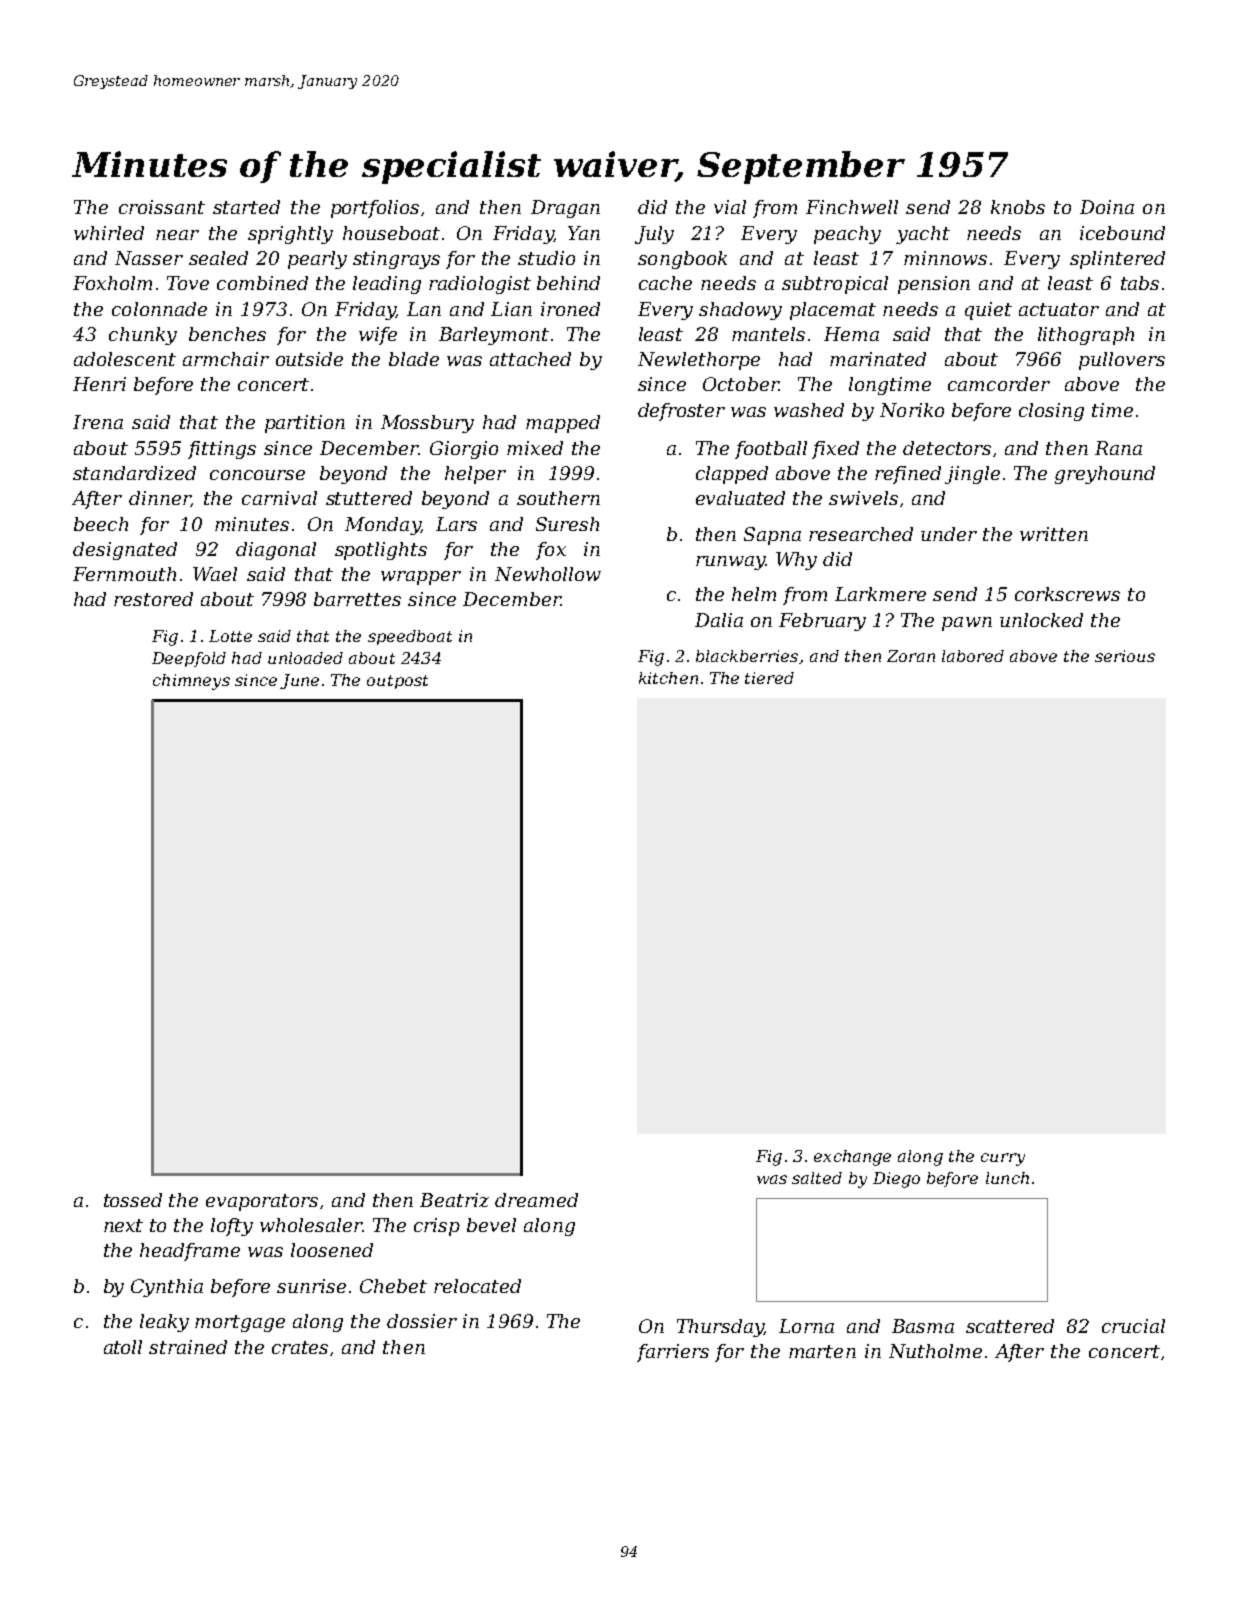 The image size is (1239, 1604). What do you see at coordinates (852, 207) in the screenshot?
I see `Finchwell` at bounding box center [852, 207].
